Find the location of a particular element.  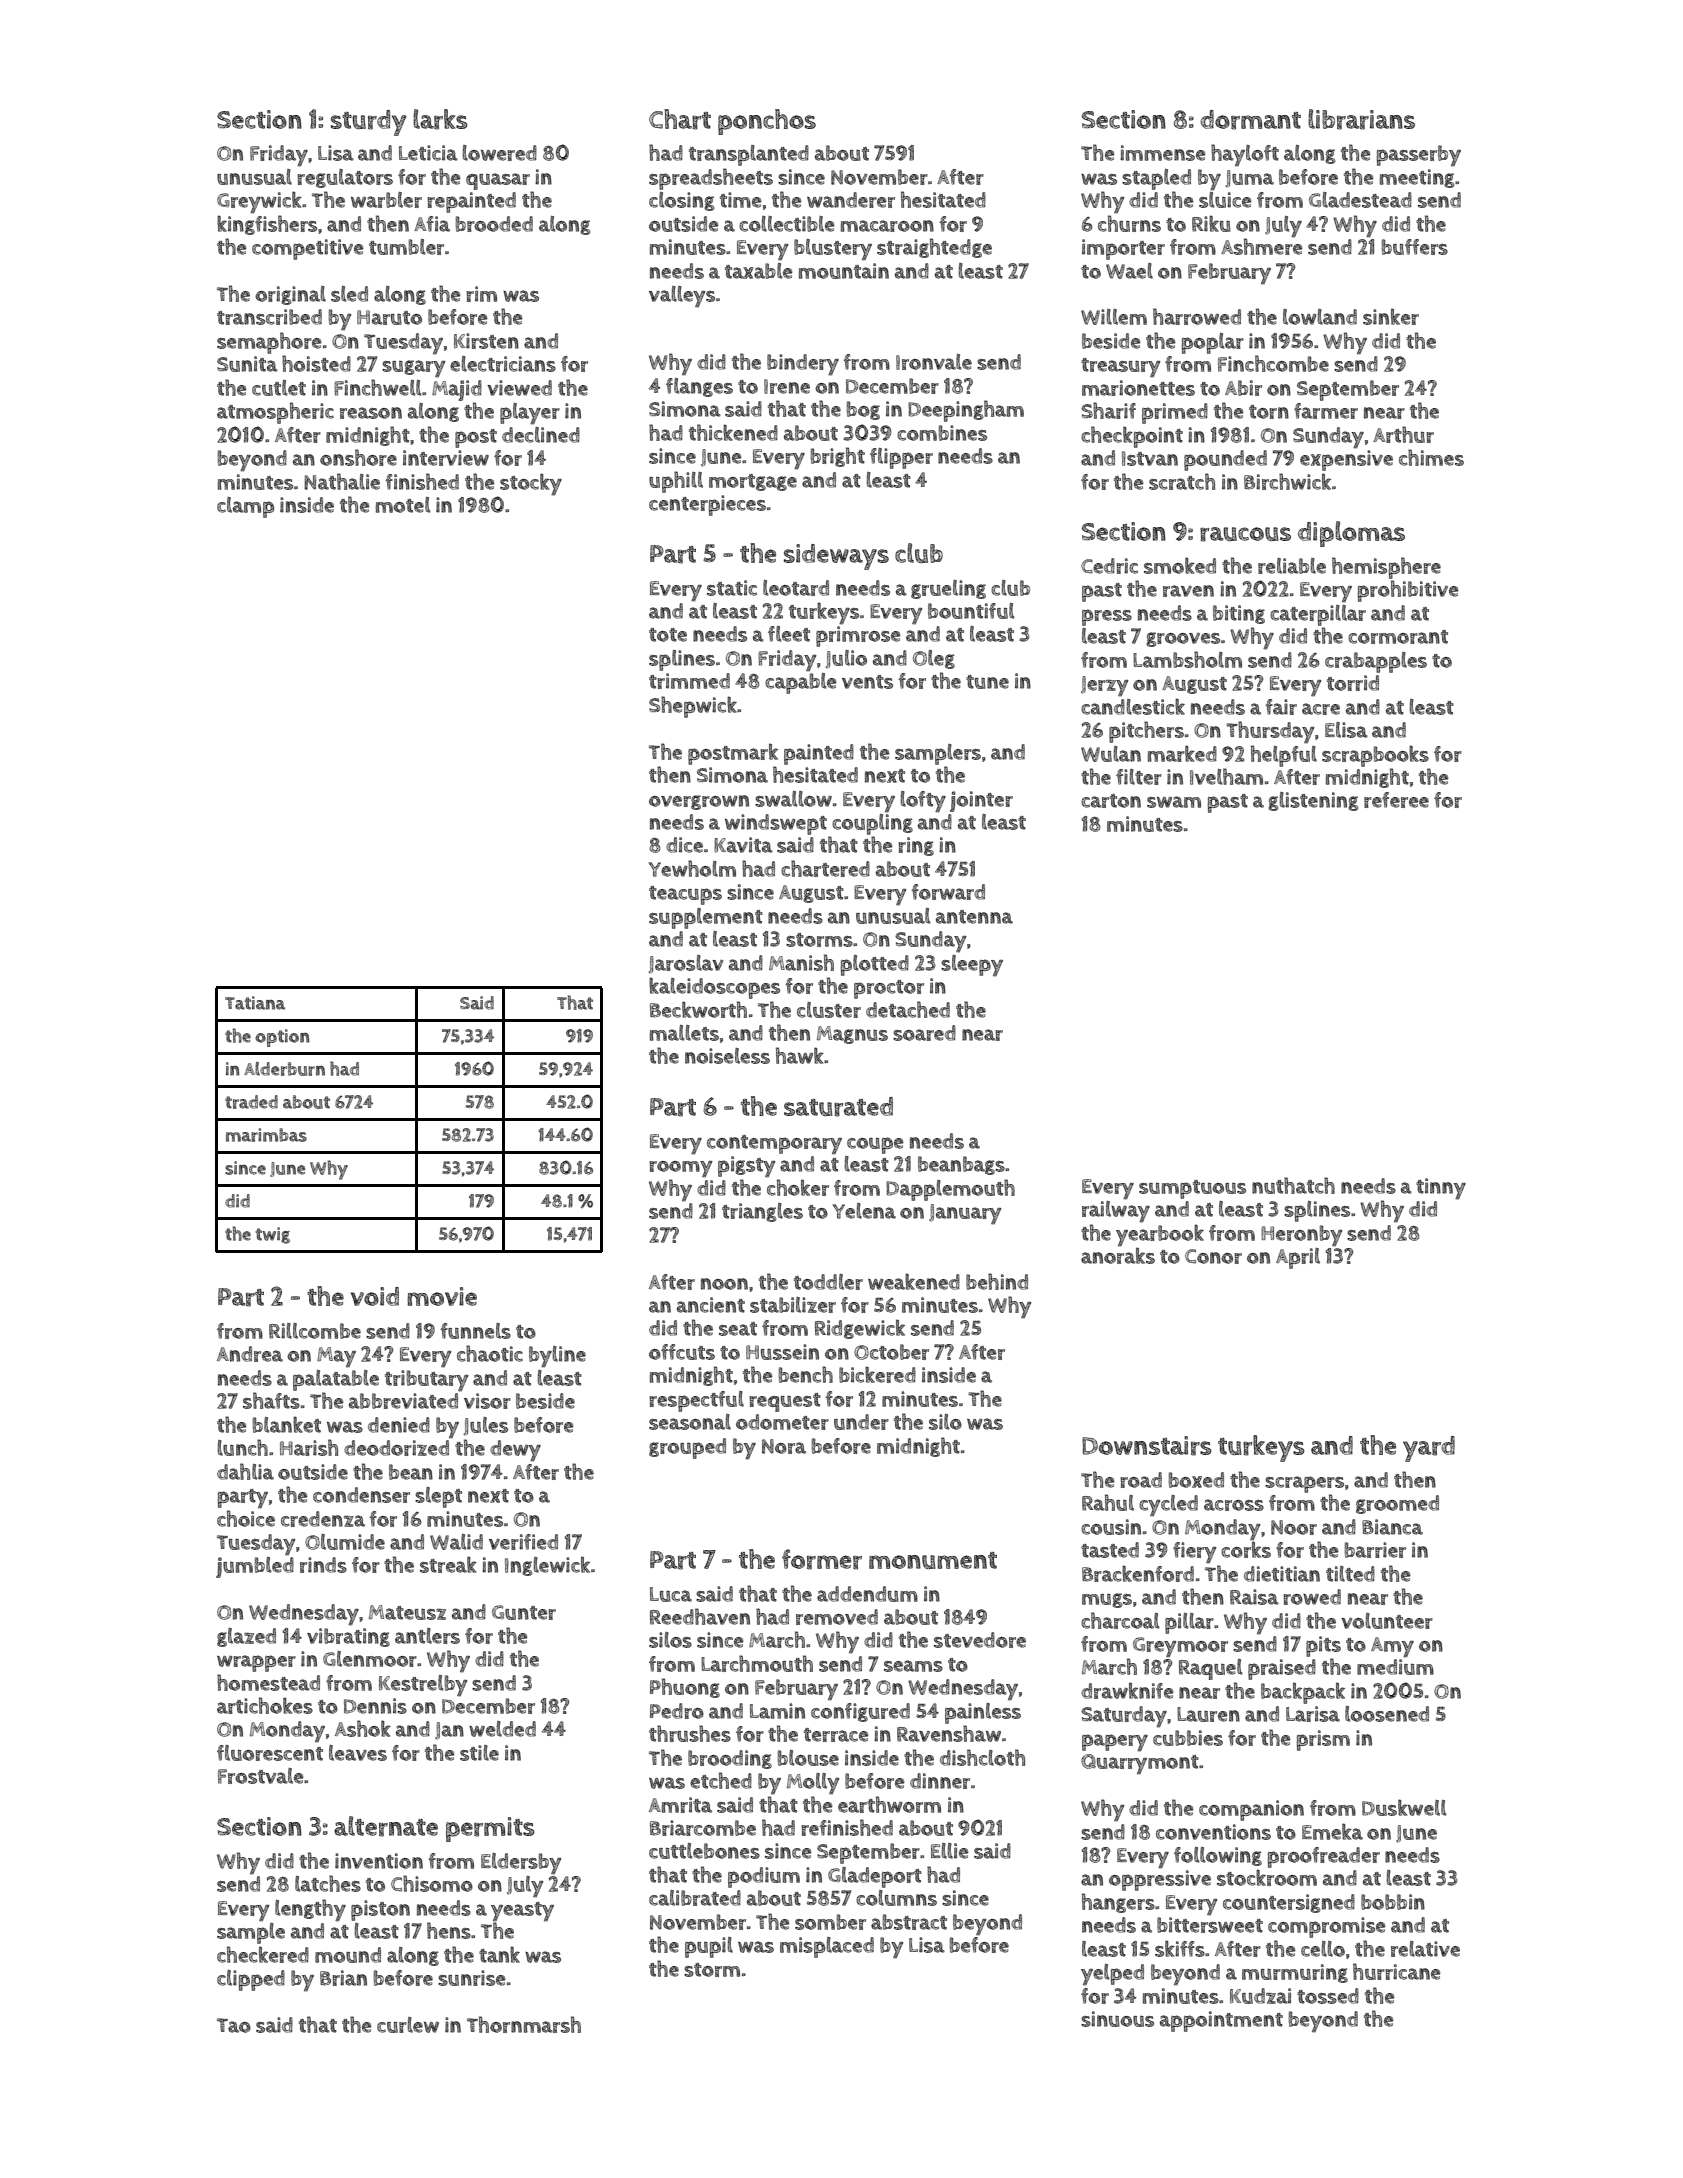

skiffs is located at coordinates (1180, 1948).
